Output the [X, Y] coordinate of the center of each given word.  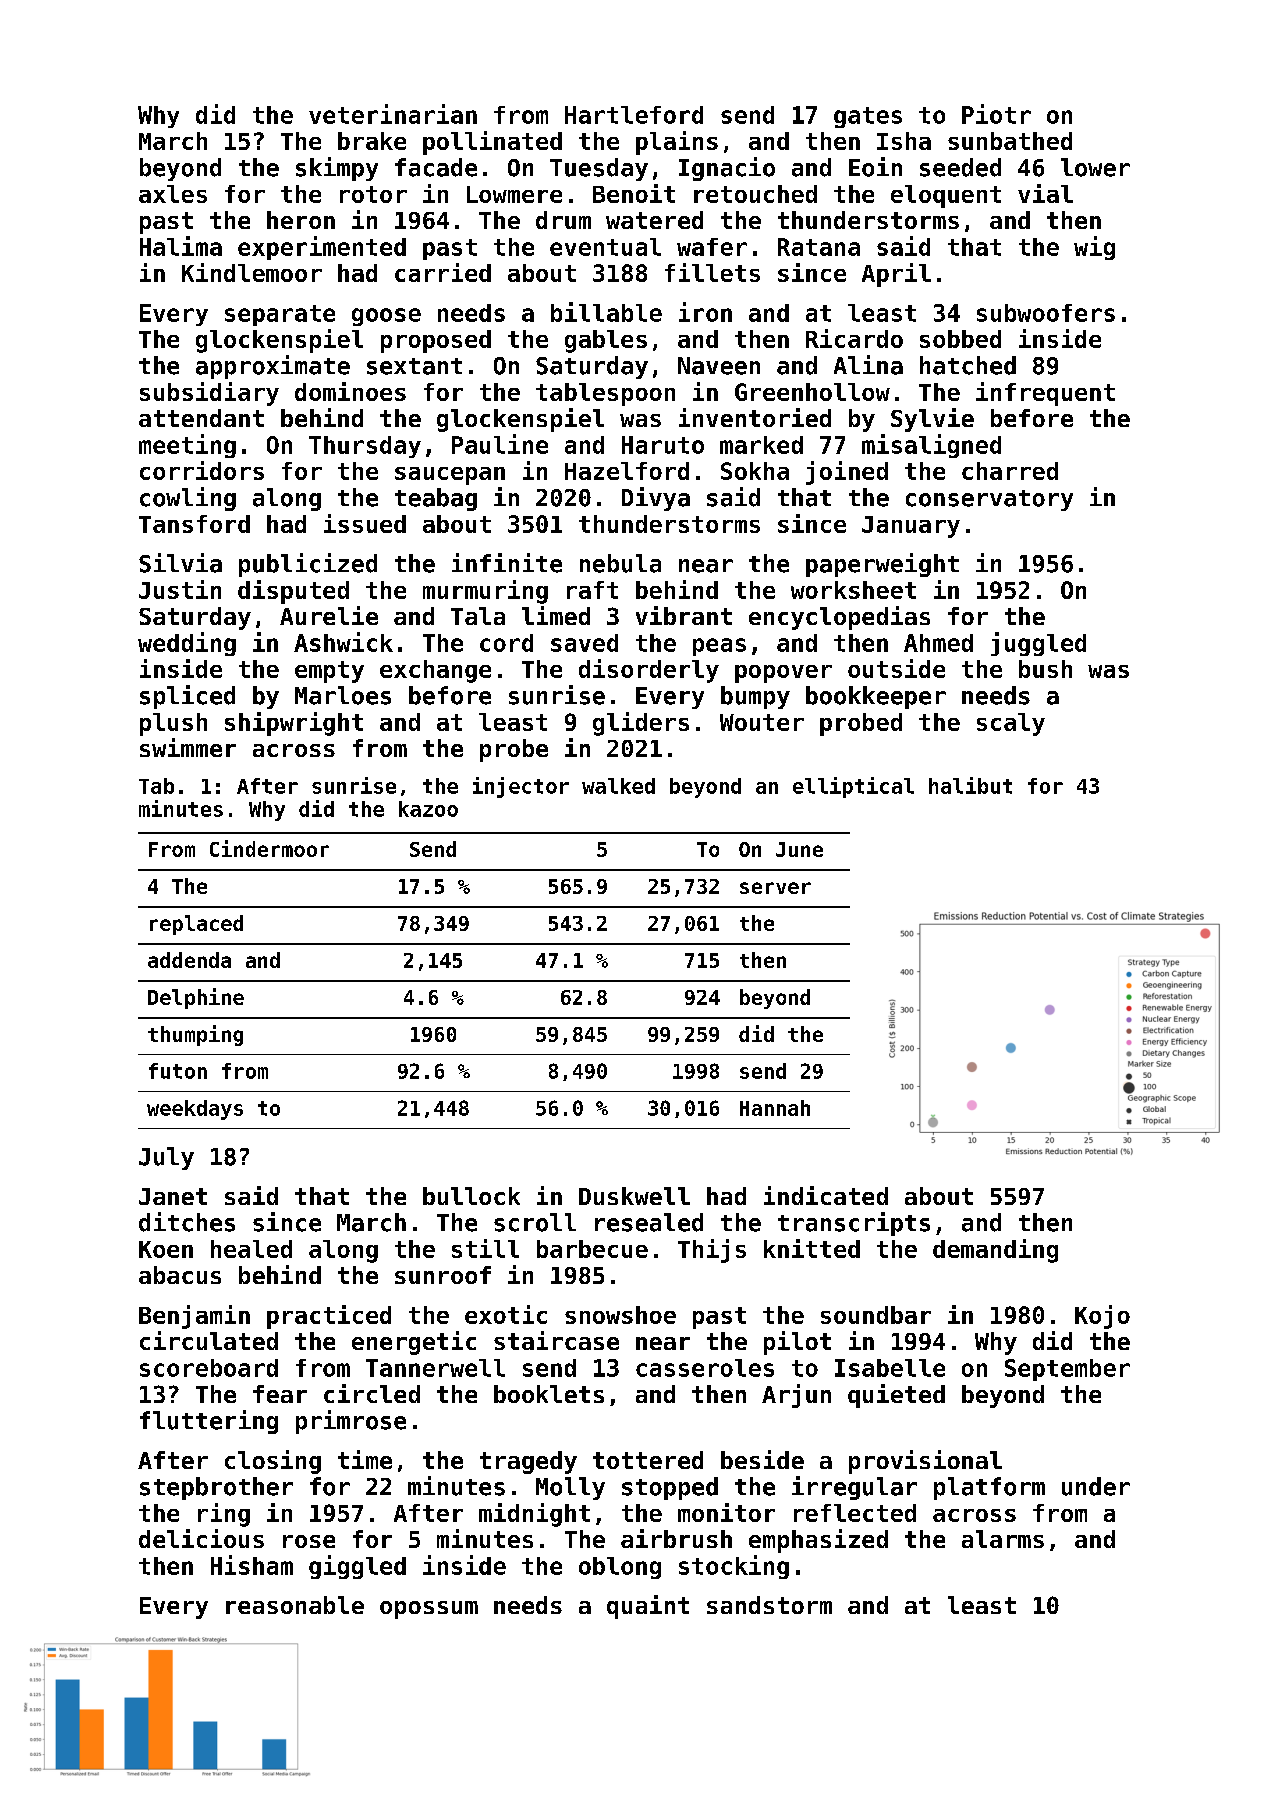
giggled [357, 1567]
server [775, 888]
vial [1045, 193]
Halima [181, 246]
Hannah [775, 1108]
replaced [196, 925]
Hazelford [627, 471]
